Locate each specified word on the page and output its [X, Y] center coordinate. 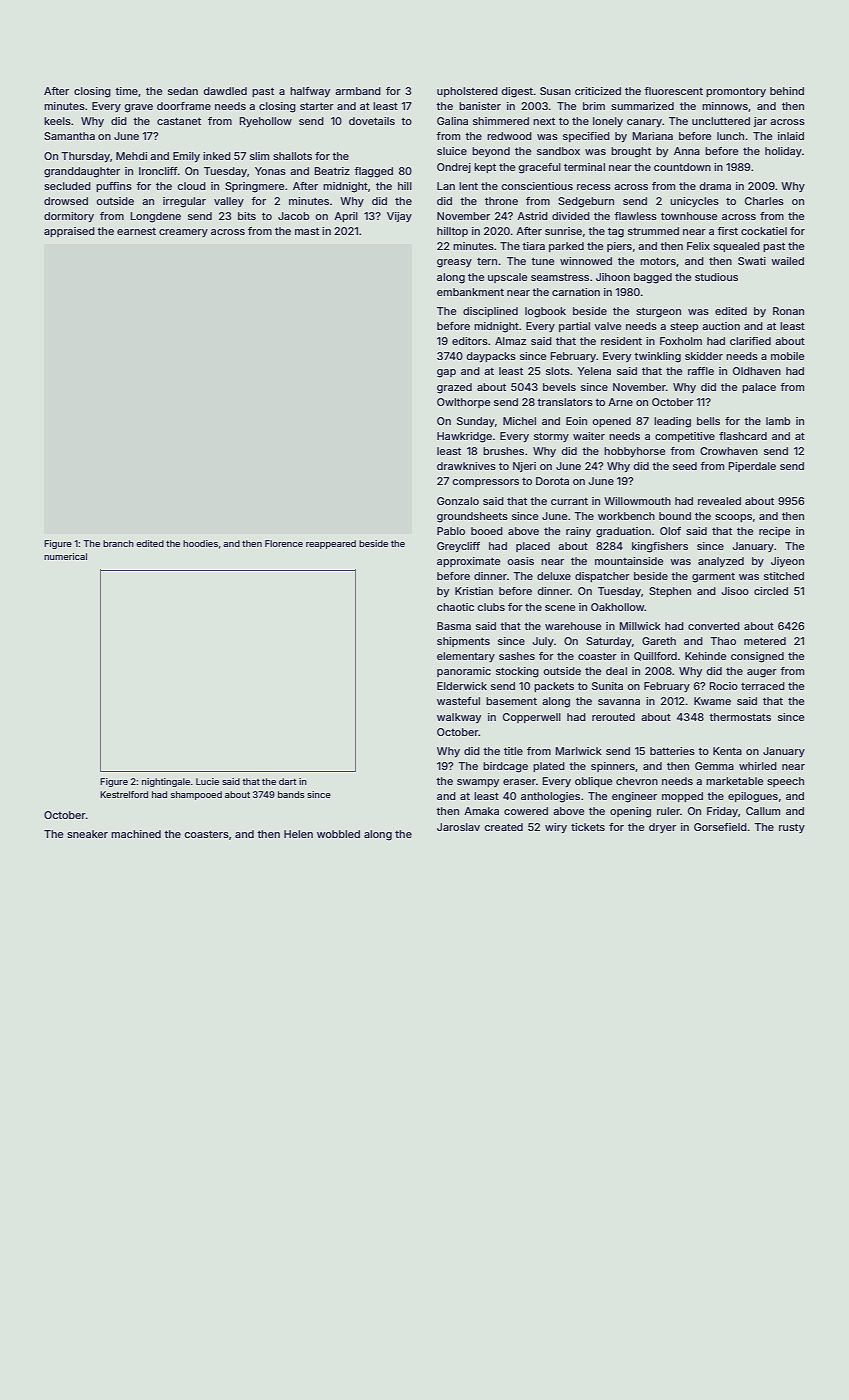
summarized [642, 106]
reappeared [331, 544]
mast [307, 231]
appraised [69, 232]
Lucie [207, 781]
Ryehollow [266, 122]
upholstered [467, 92]
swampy [478, 783]
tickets [588, 827]
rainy [578, 532]
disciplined [490, 312]
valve [607, 326]
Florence [284, 543]
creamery [183, 233]
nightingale [166, 782]
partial [574, 327]
